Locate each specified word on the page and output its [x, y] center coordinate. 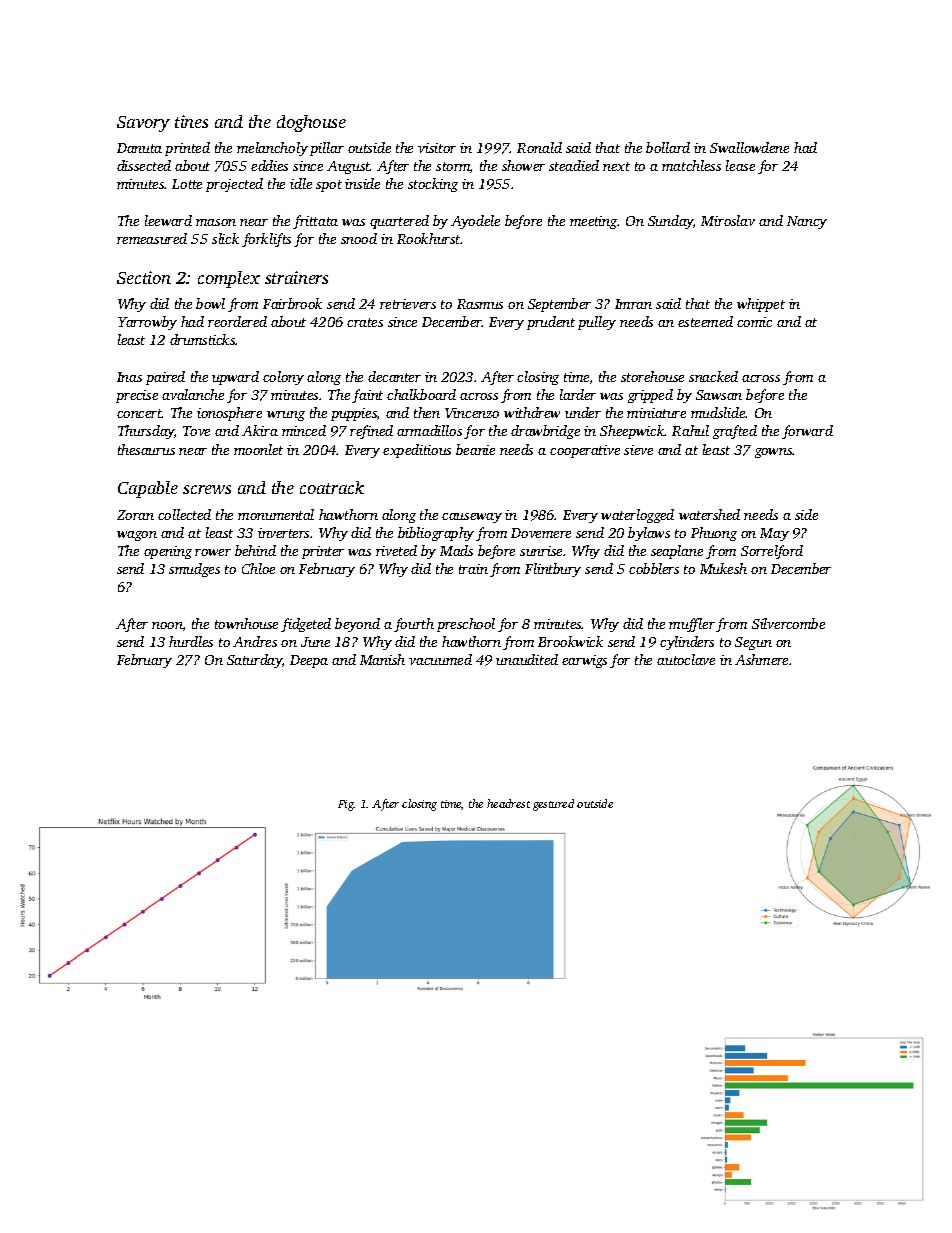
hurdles [191, 641]
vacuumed [440, 659]
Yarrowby [147, 323]
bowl [210, 303]
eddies [269, 165]
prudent [551, 323]
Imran [633, 304]
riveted [396, 550]
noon [167, 625]
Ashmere [761, 659]
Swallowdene [749, 147]
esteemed [705, 321]
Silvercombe [788, 623]
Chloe [258, 568]
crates [365, 322]
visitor [437, 148]
